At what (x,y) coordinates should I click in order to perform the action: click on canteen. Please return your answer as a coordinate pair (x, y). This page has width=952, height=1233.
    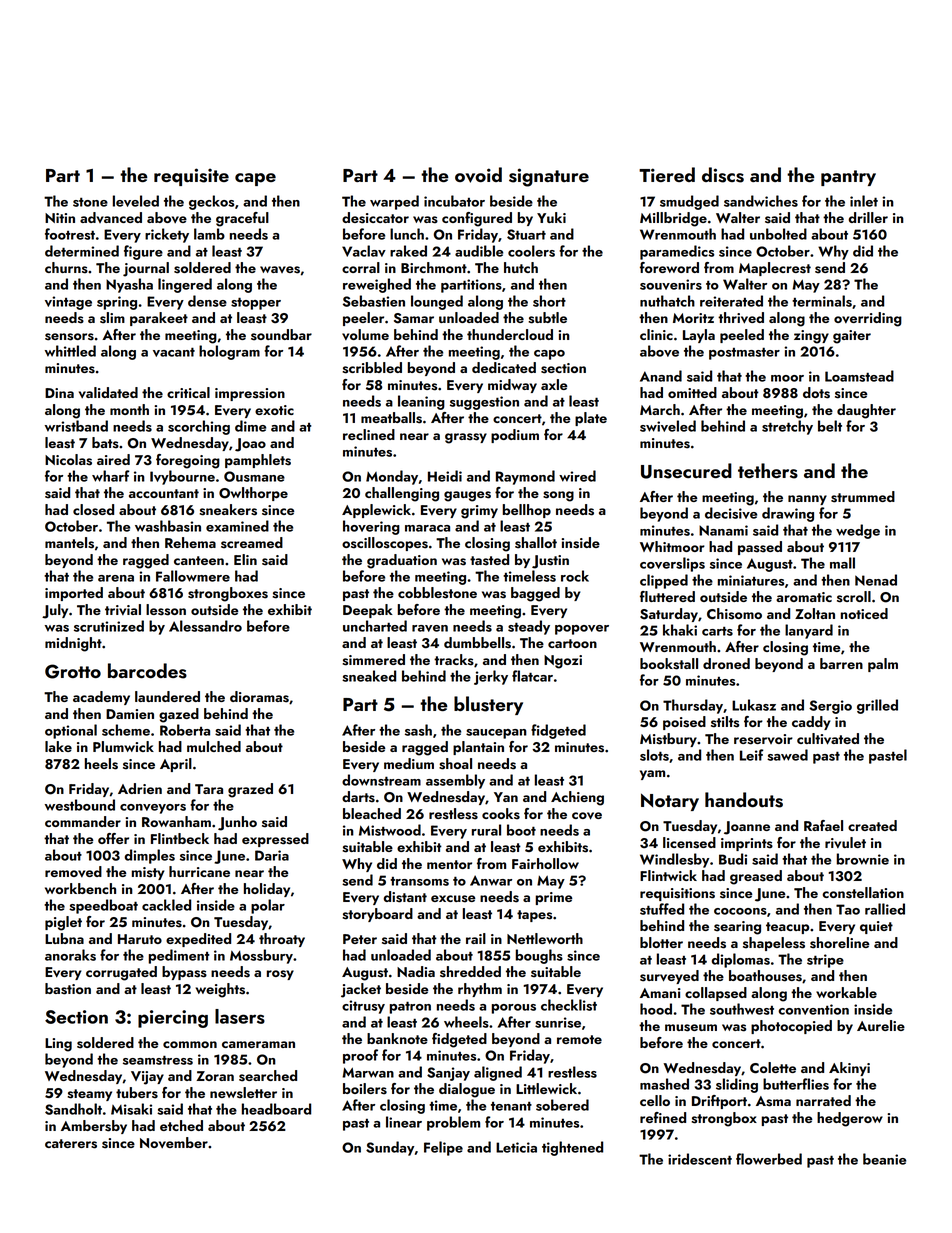
    Looking at the image, I should click on (199, 560).
